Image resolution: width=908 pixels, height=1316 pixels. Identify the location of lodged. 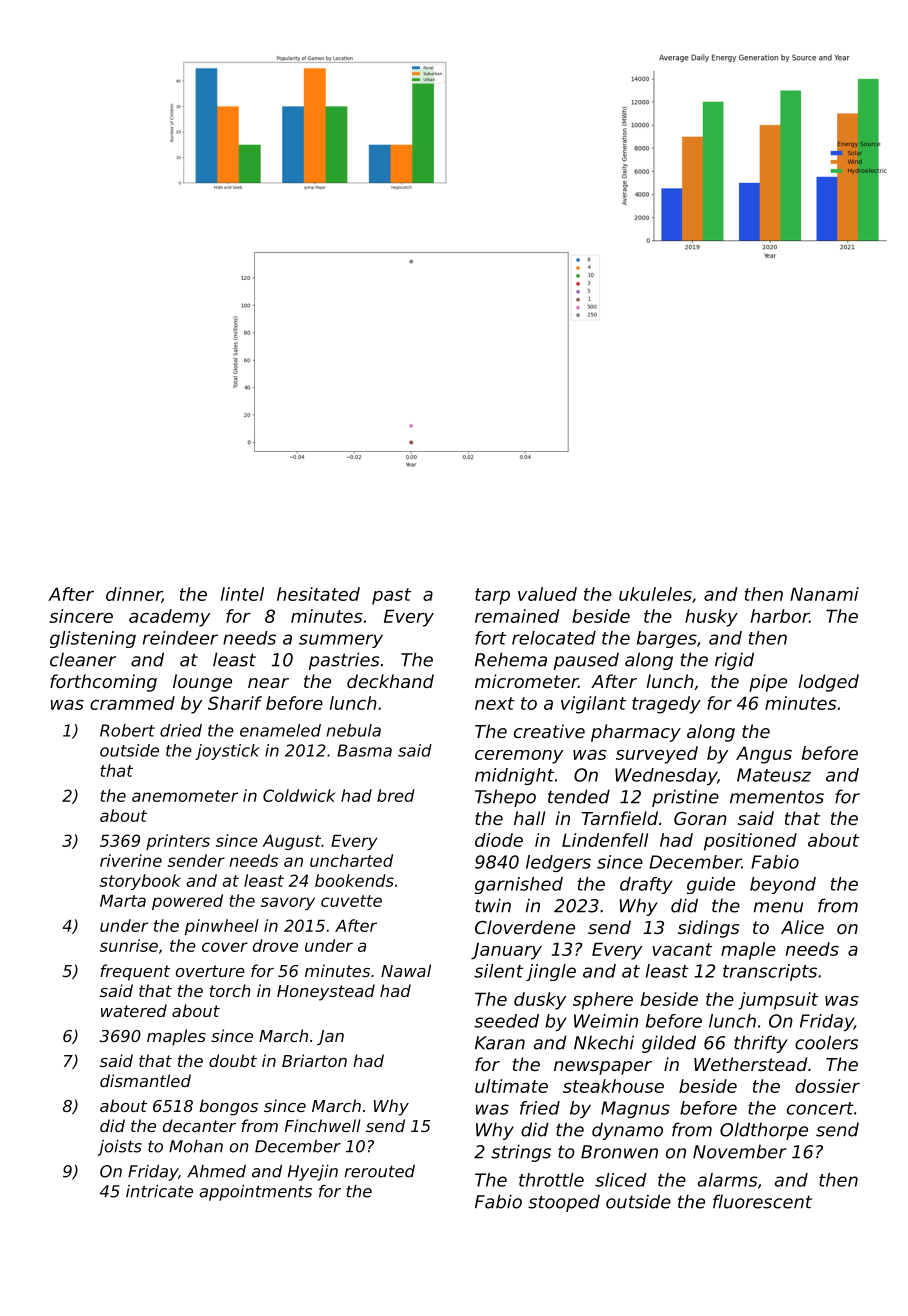
(828, 683).
